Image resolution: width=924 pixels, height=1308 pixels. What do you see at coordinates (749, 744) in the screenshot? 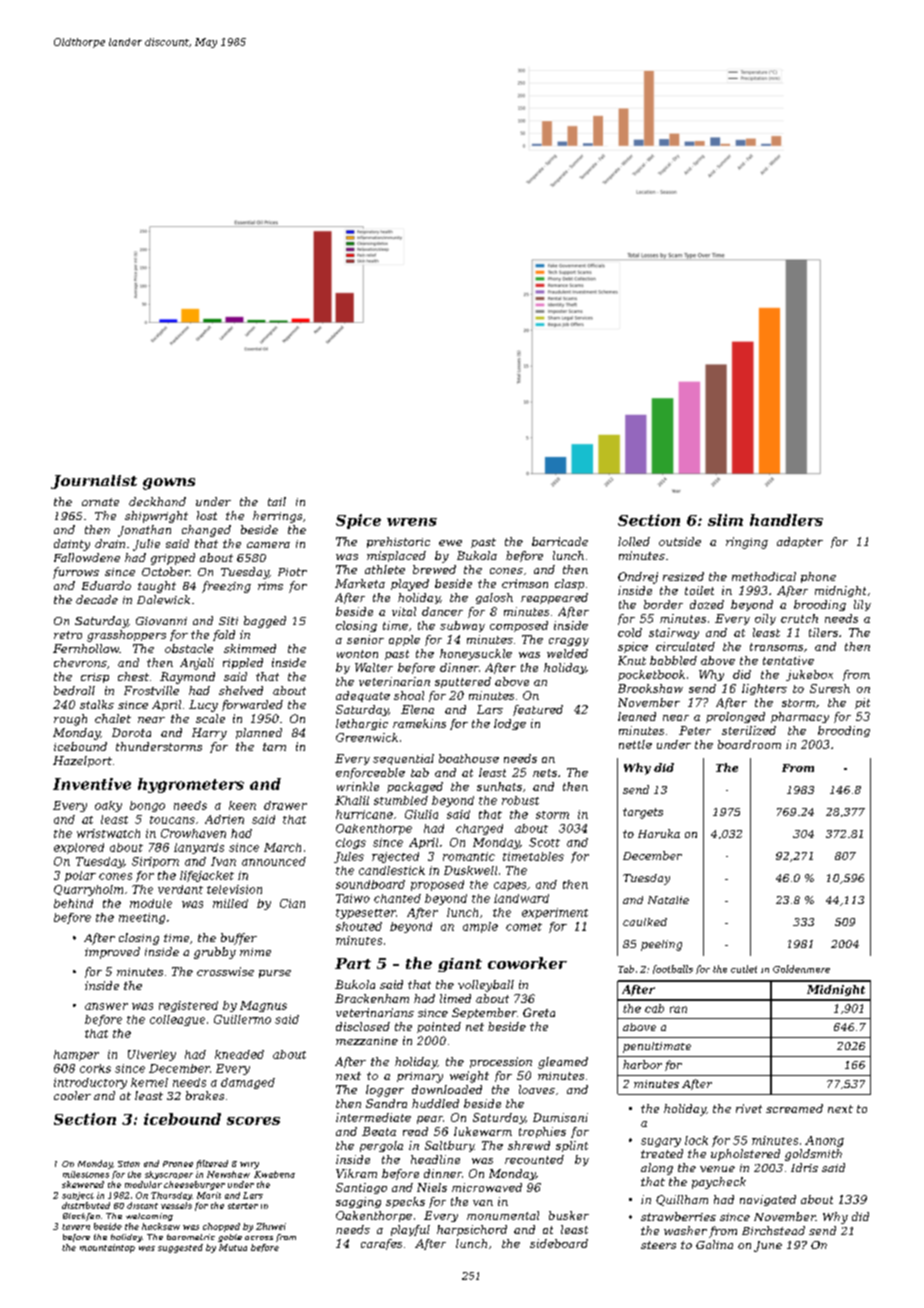
I see `boardroom` at bounding box center [749, 744].
